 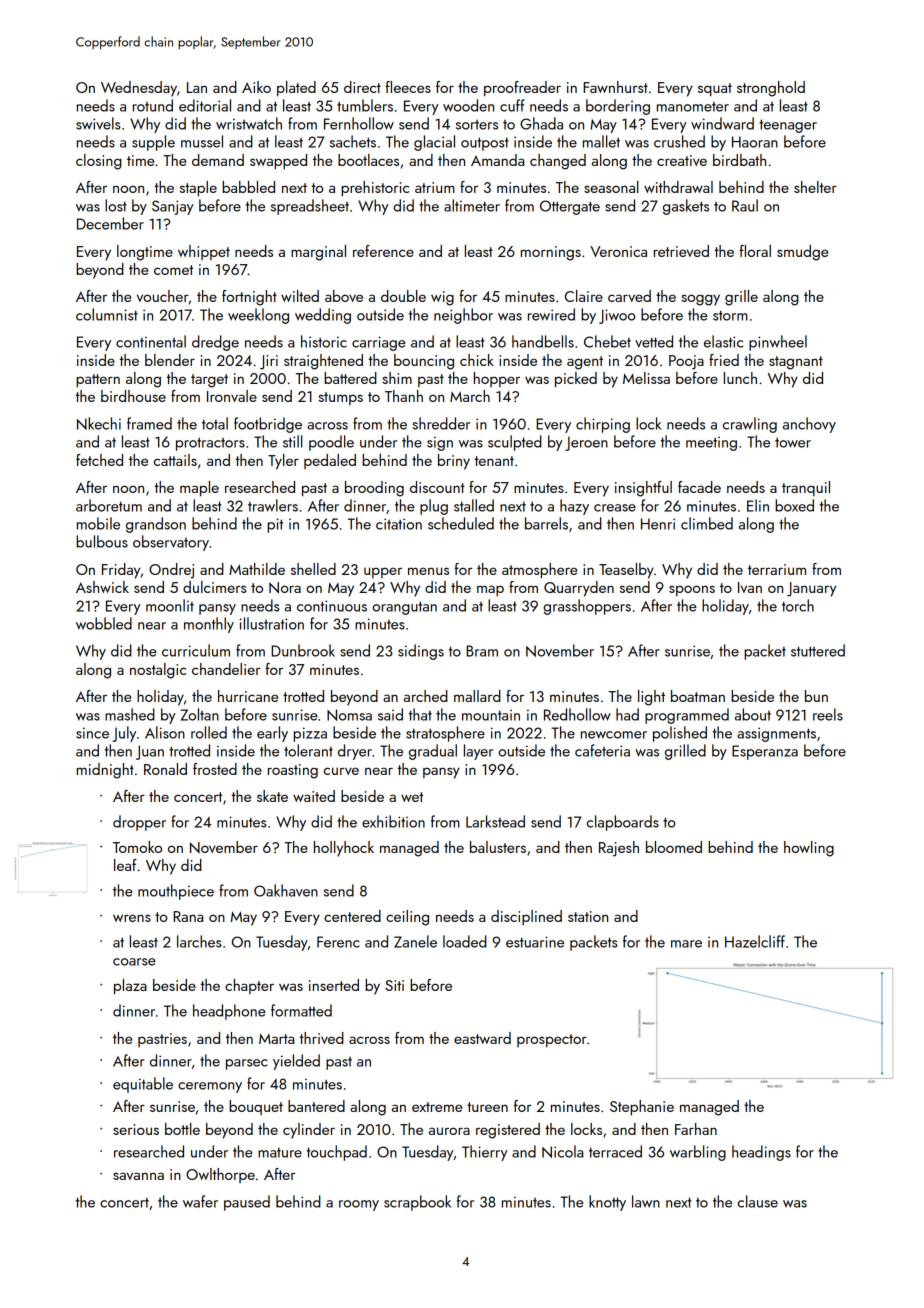 What do you see at coordinates (420, 714) in the image?
I see `that` at bounding box center [420, 714].
